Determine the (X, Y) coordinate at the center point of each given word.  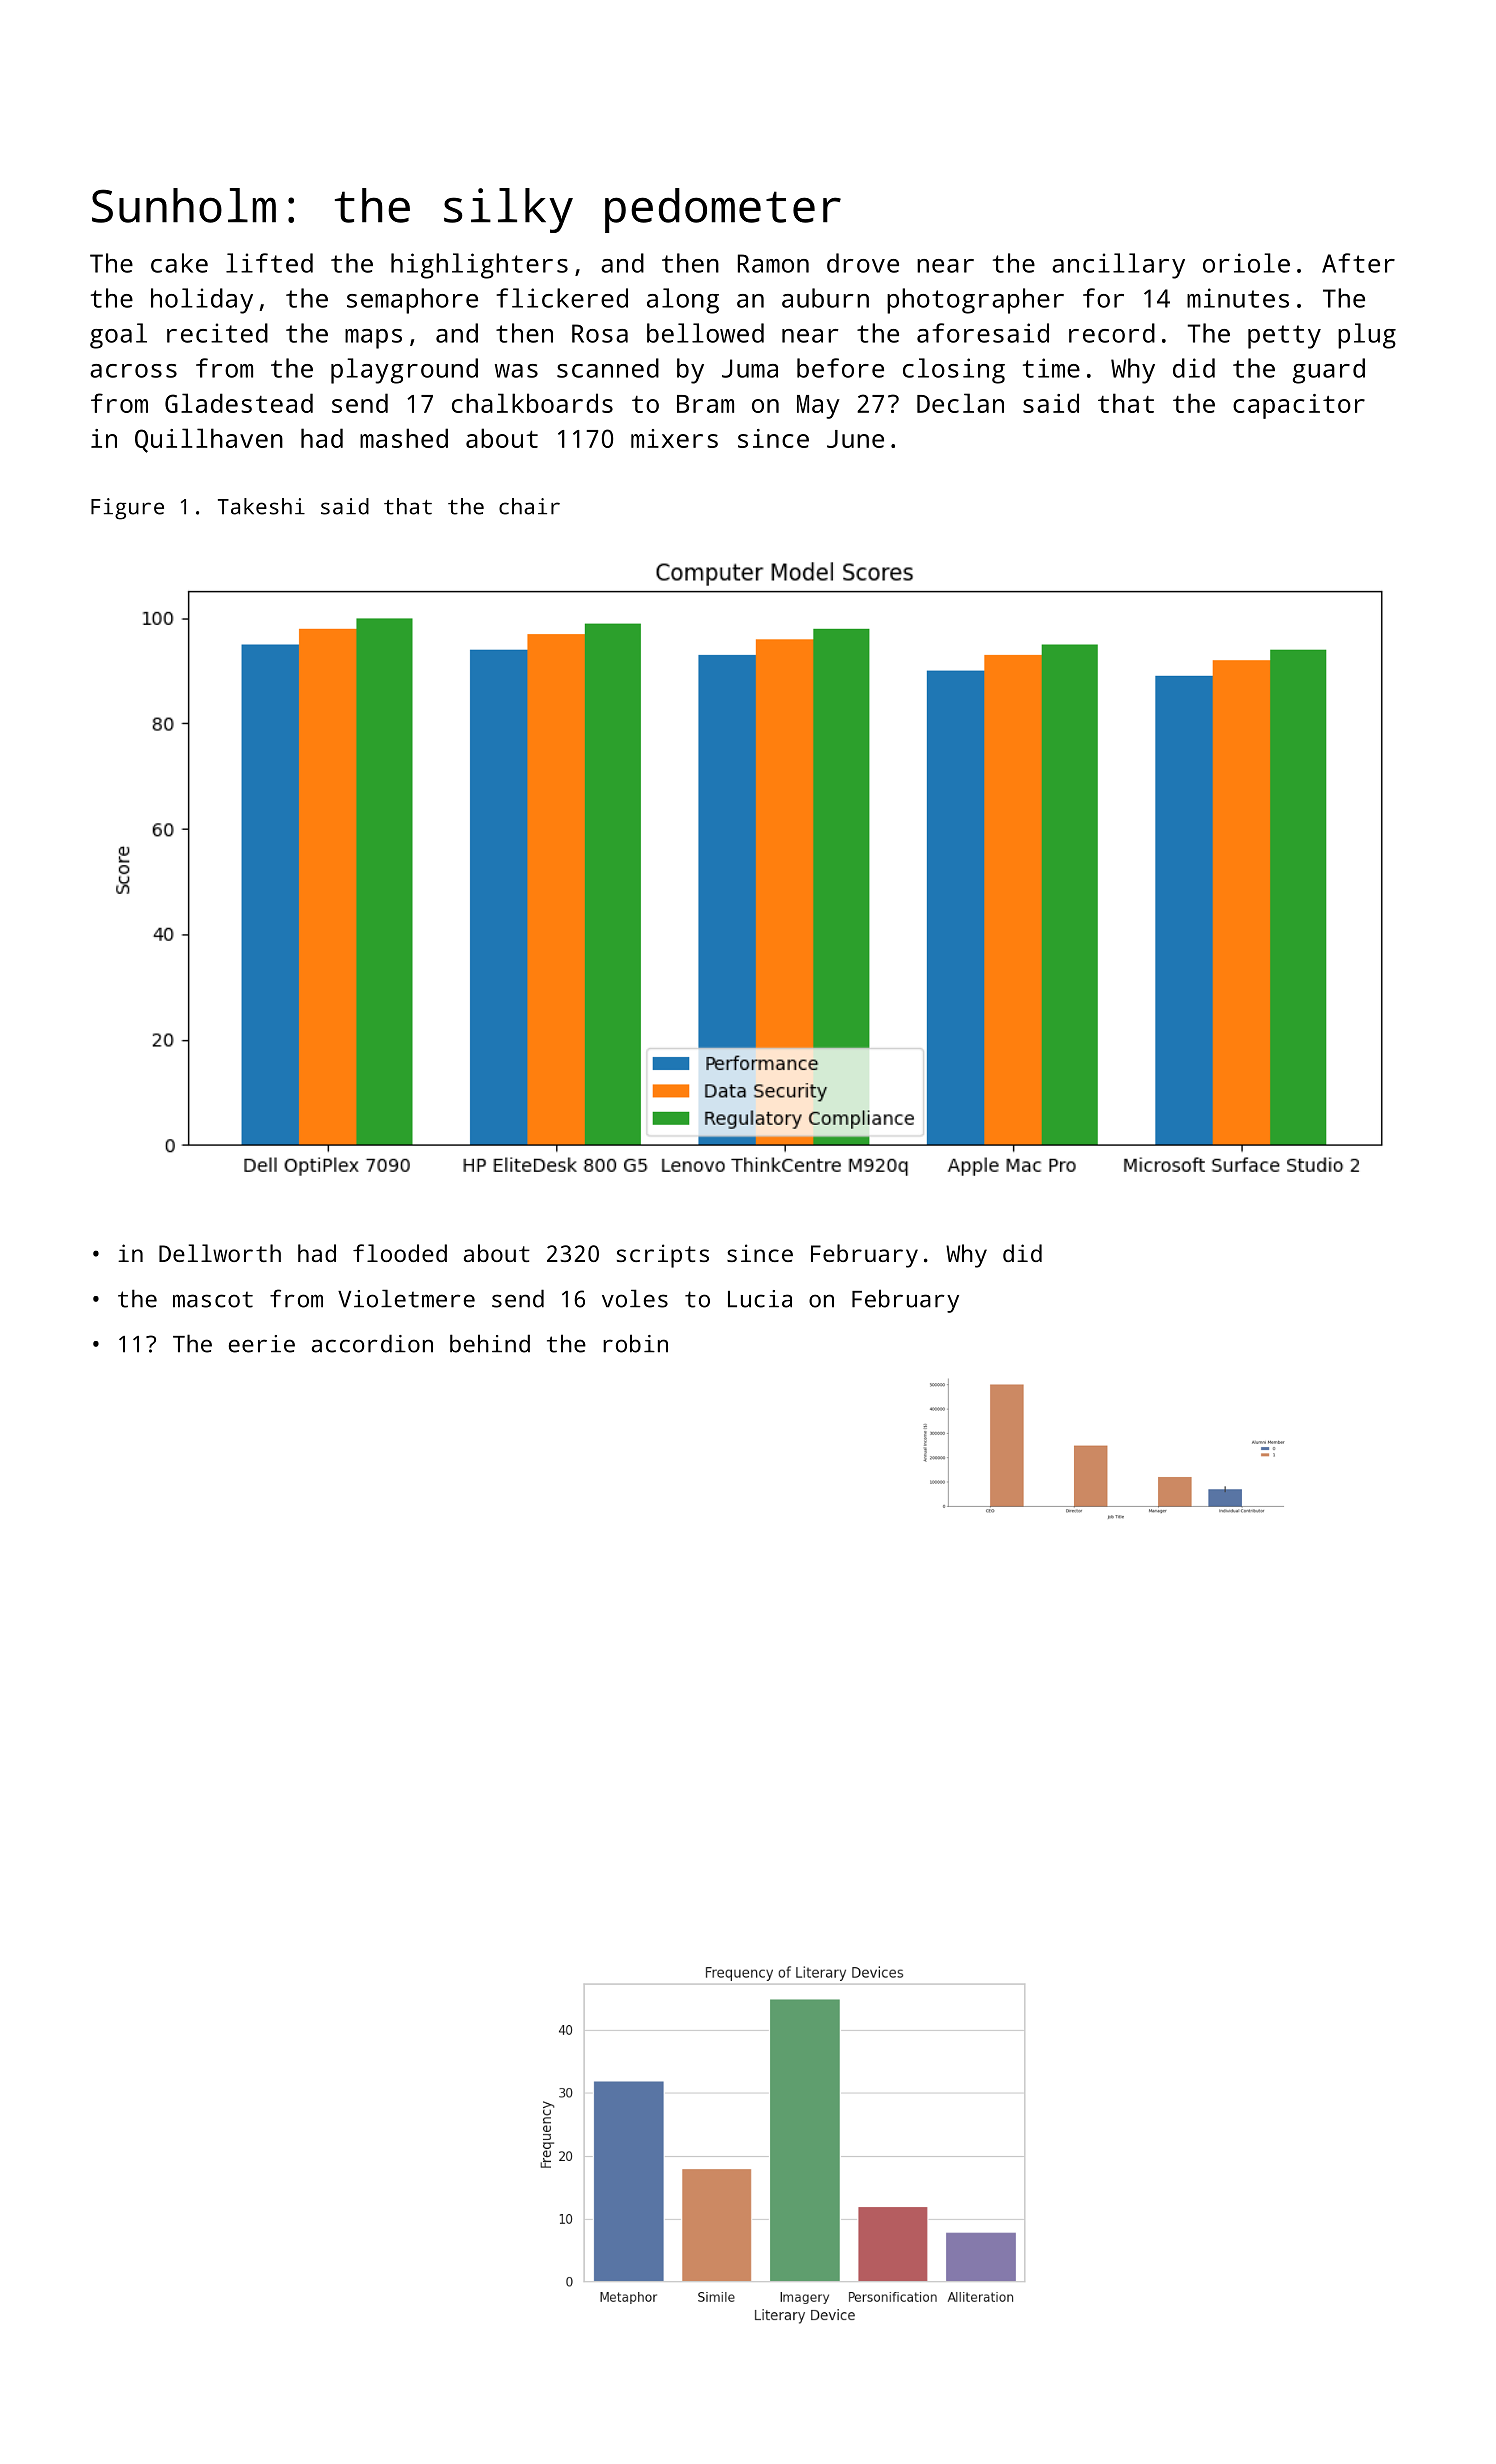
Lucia (760, 1299)
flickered (562, 298)
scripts (663, 1256)
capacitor (1299, 406)
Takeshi (261, 506)
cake (179, 263)
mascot (213, 1299)
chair (529, 506)
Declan (960, 403)
